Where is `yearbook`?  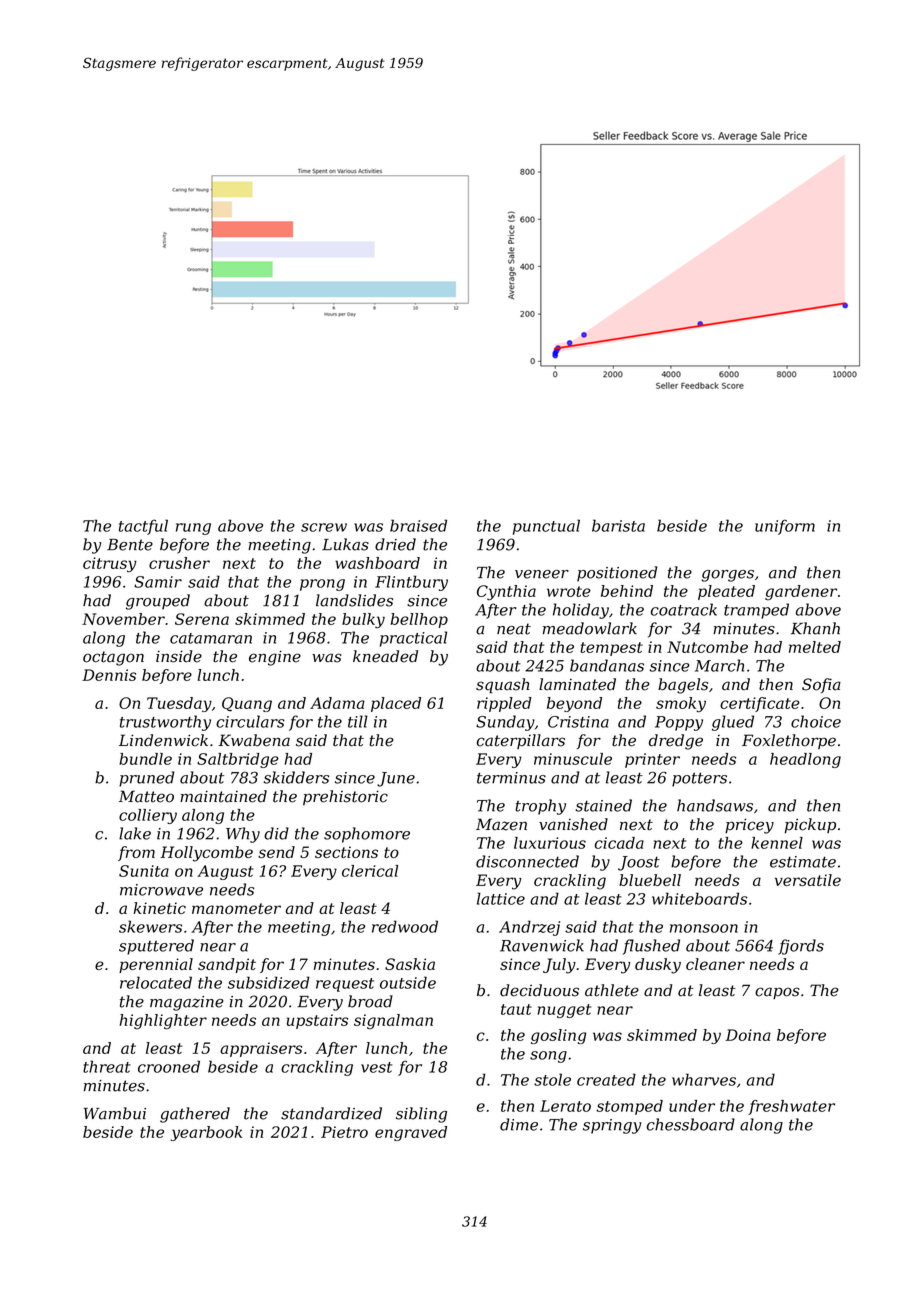 yearbook is located at coordinates (206, 1133).
